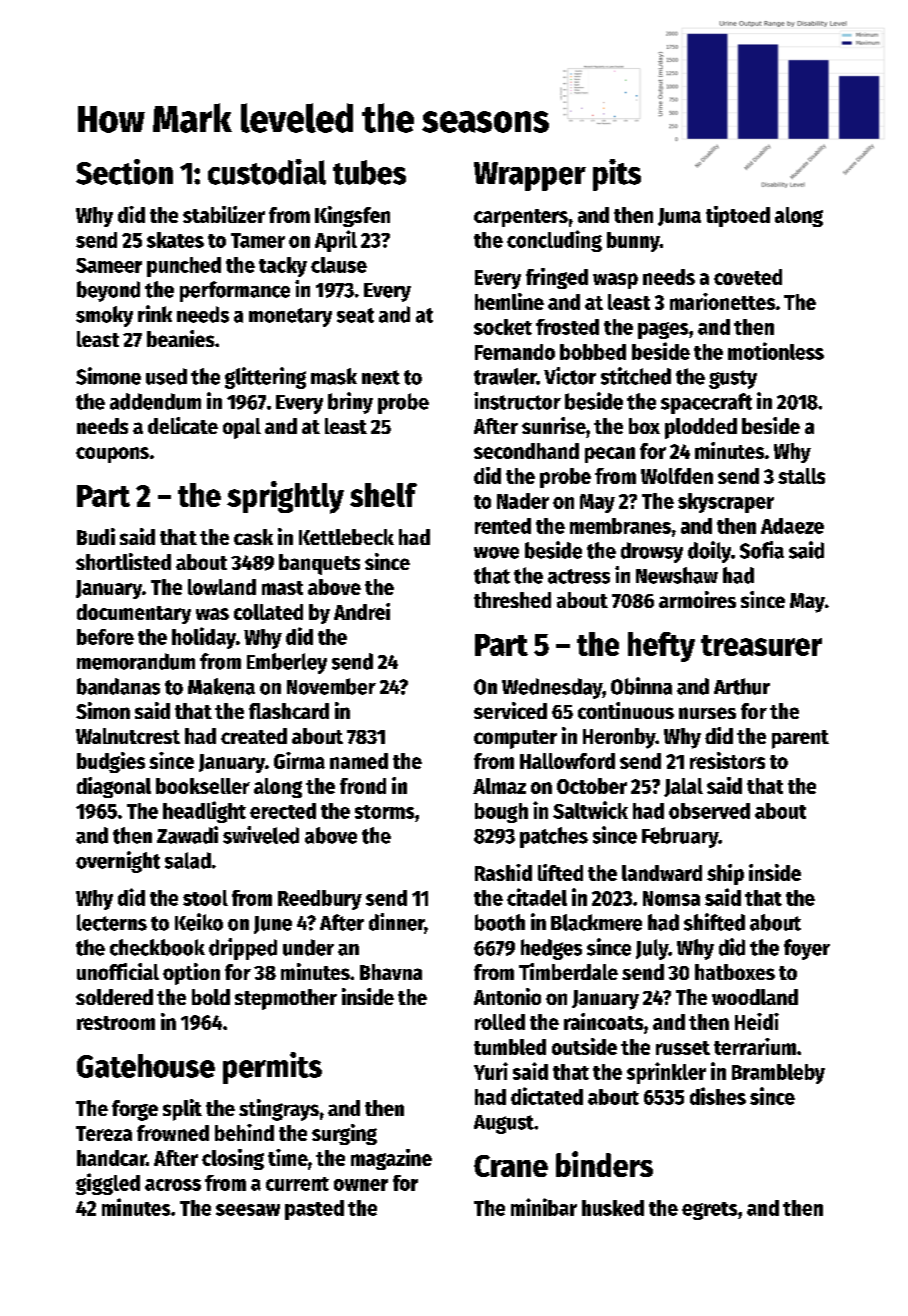  What do you see at coordinates (124, 172) in the screenshot?
I see `Section` at bounding box center [124, 172].
